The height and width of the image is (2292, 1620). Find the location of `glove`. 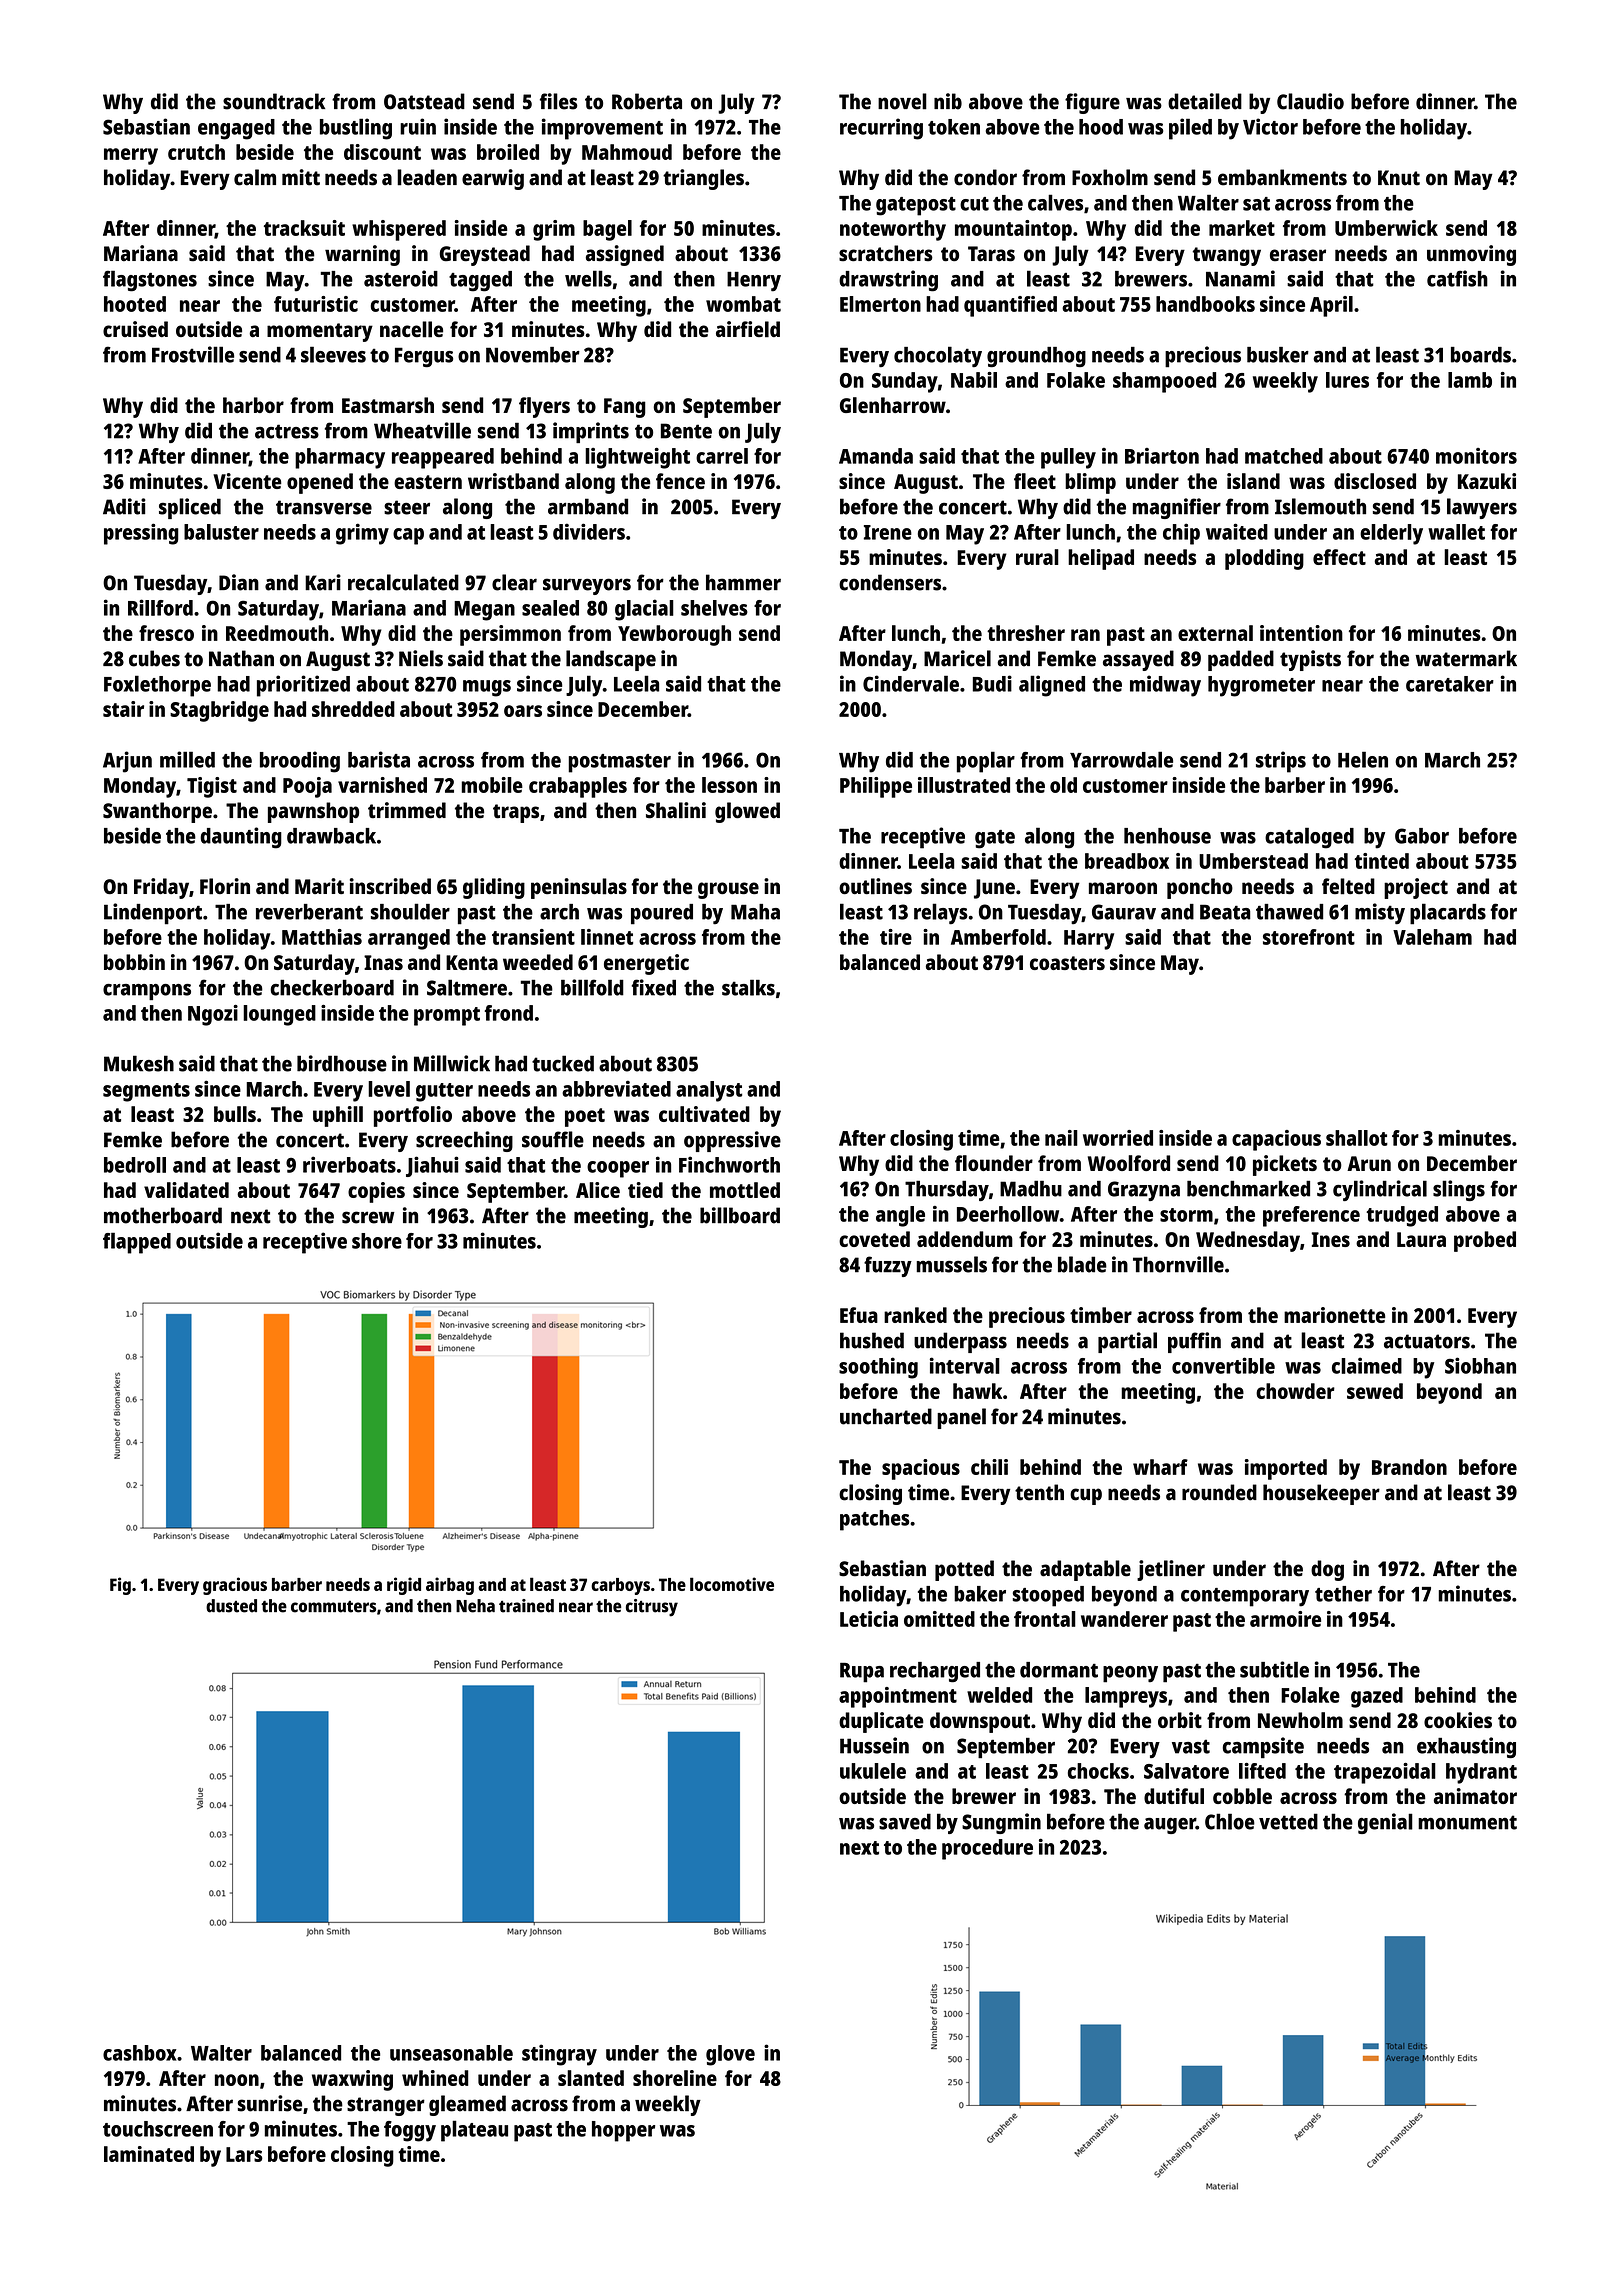

glove is located at coordinates (730, 2055).
